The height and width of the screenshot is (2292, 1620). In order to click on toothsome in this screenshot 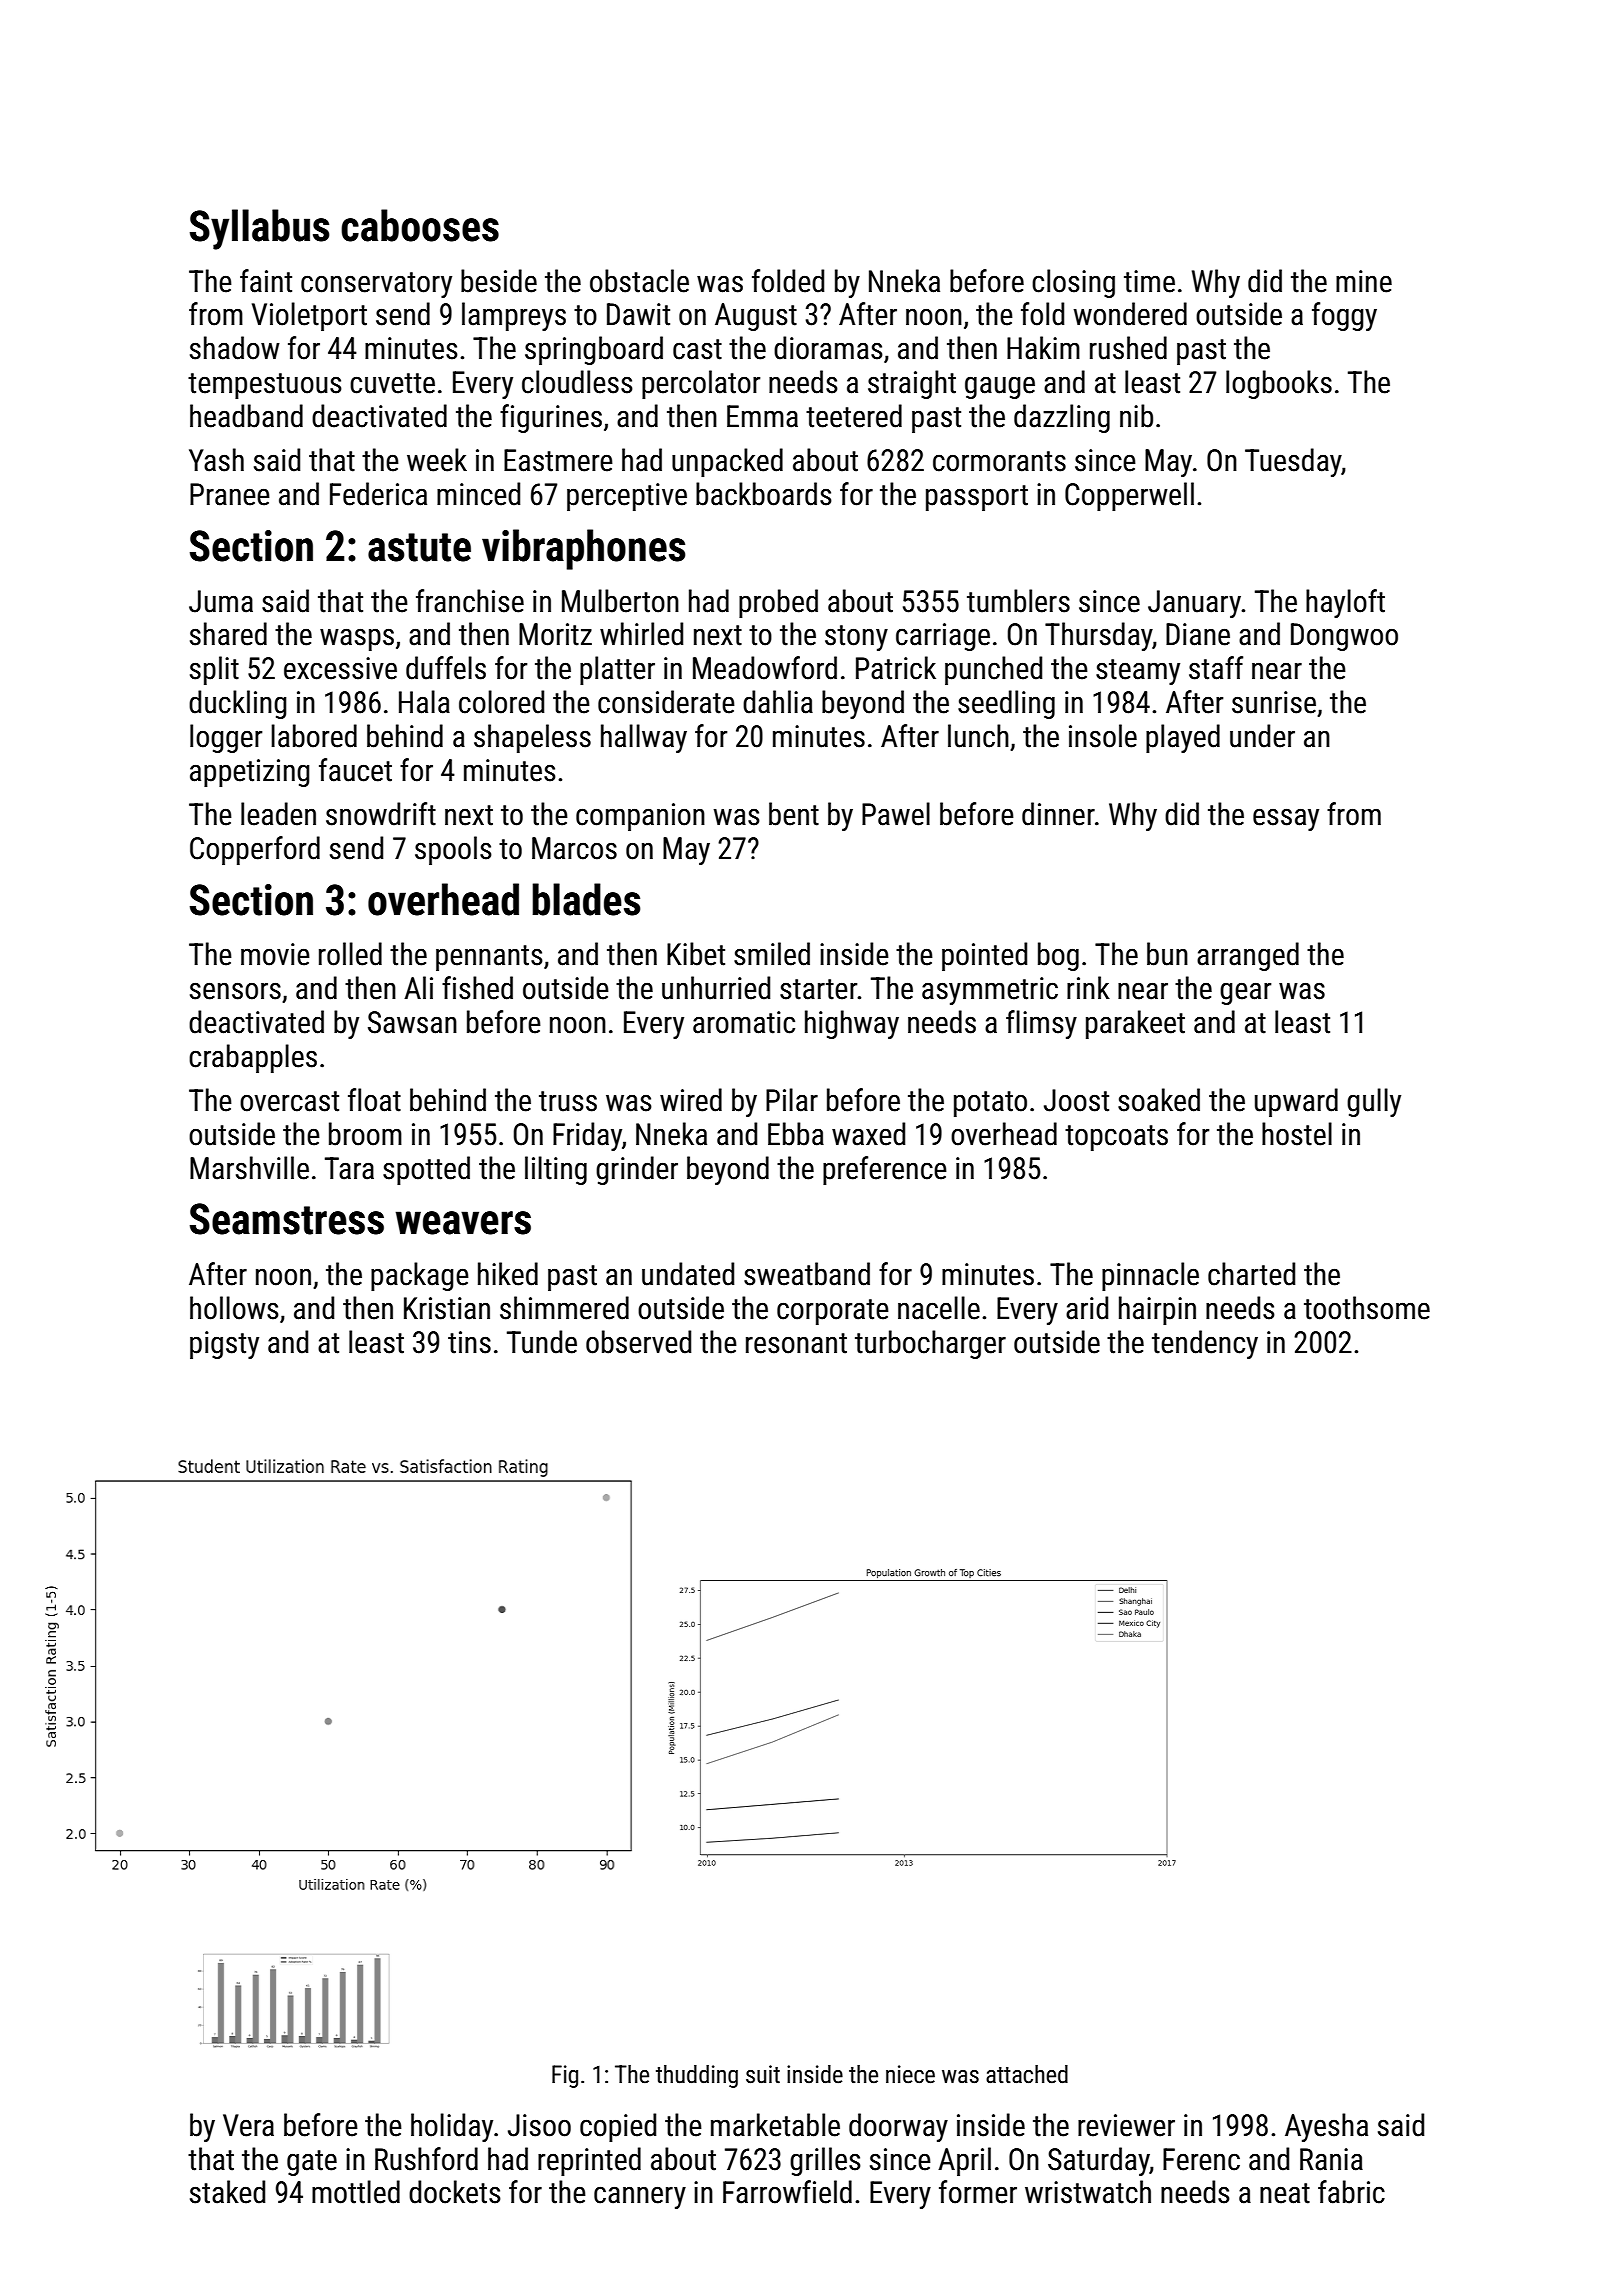, I will do `click(1367, 1308)`.
